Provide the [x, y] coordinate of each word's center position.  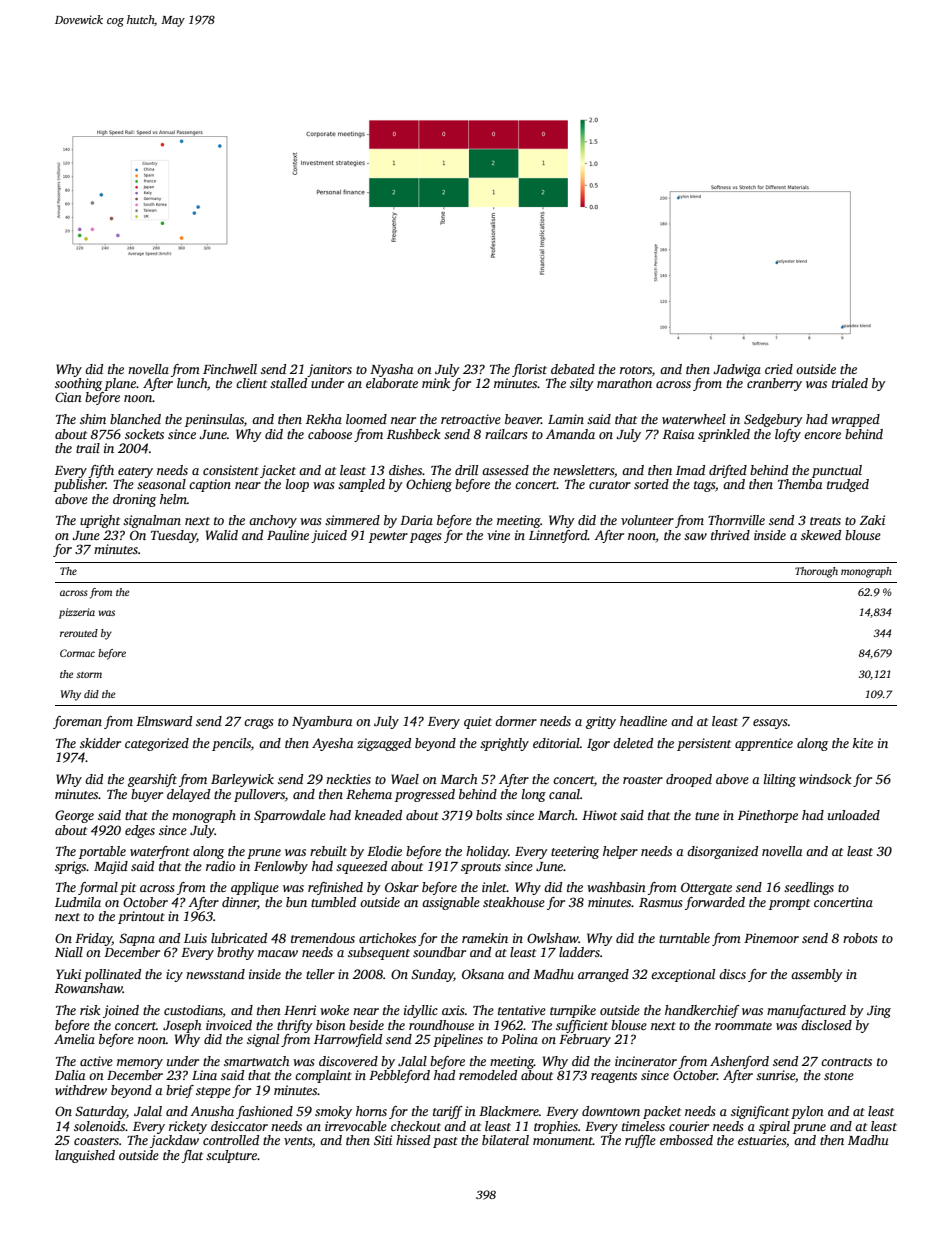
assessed [505, 470]
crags [259, 724]
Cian [68, 397]
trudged [848, 485]
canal [564, 794]
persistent [704, 744]
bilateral [505, 1140]
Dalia [70, 1075]
